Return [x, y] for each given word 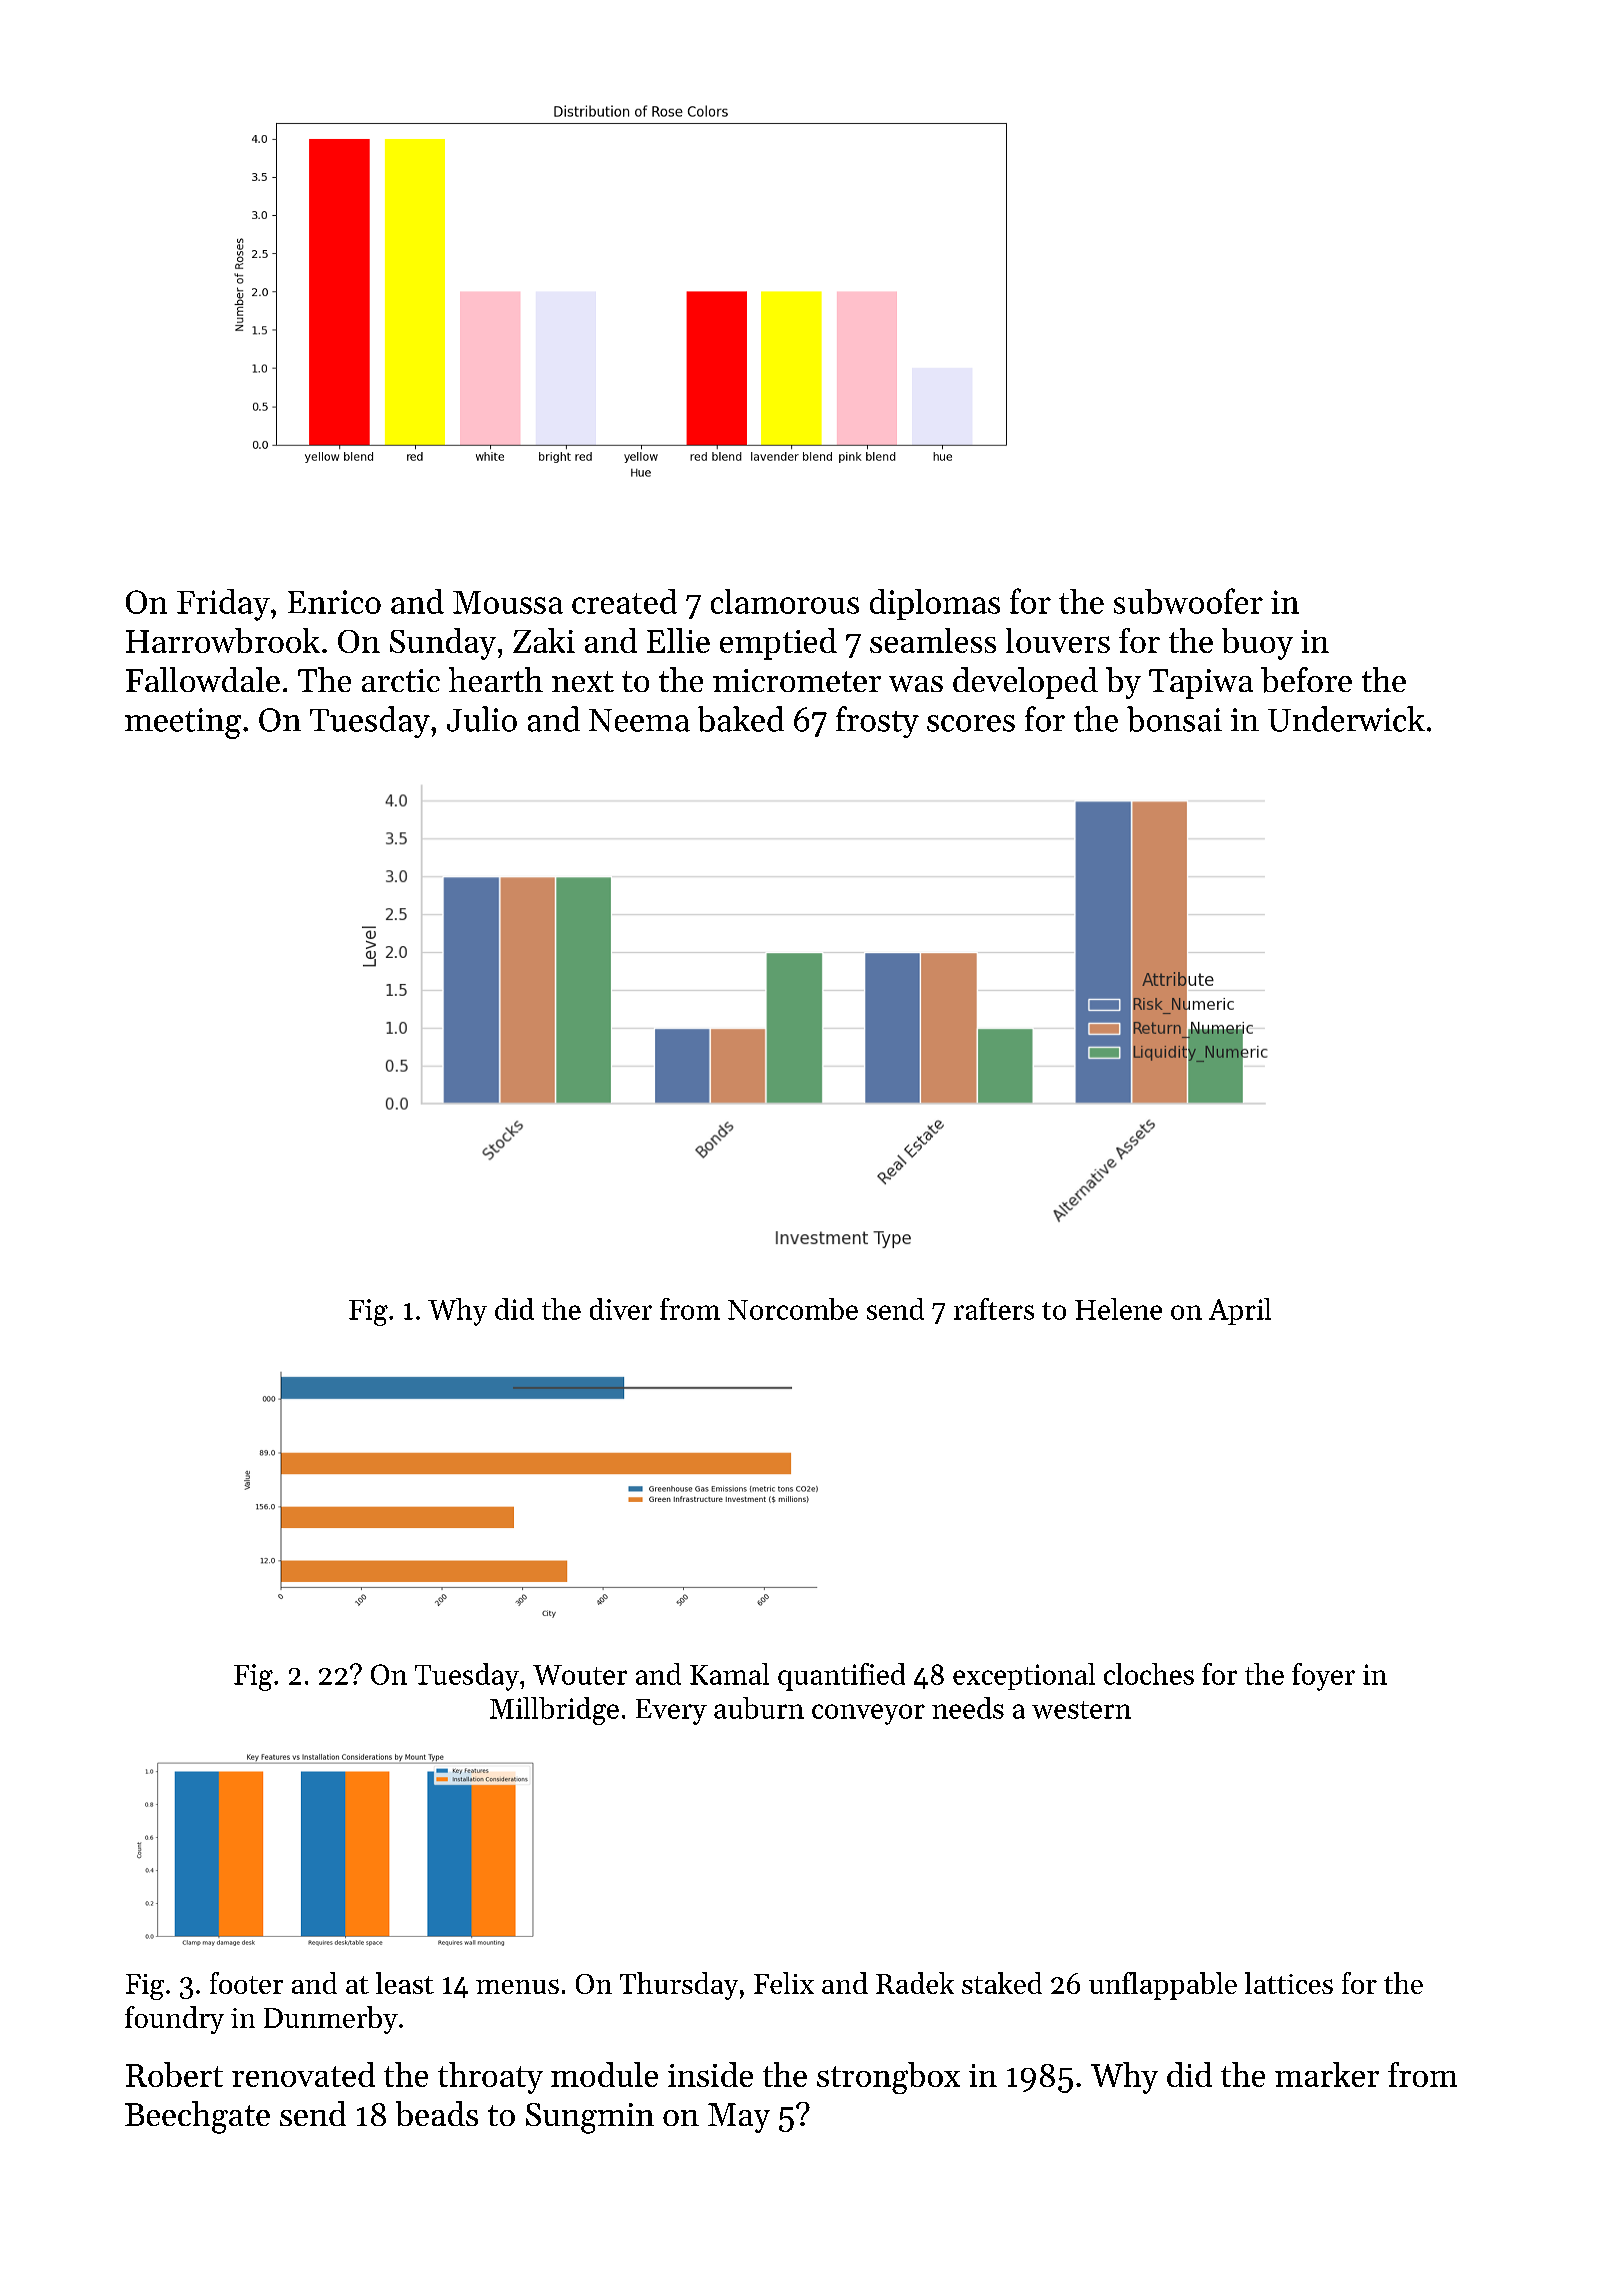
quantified [841, 1677]
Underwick [1346, 719]
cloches [1149, 1674]
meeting [183, 723]
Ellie [678, 640]
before [1306, 680]
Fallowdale [203, 679]
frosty [877, 722]
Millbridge [554, 1711]
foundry [174, 2020]
